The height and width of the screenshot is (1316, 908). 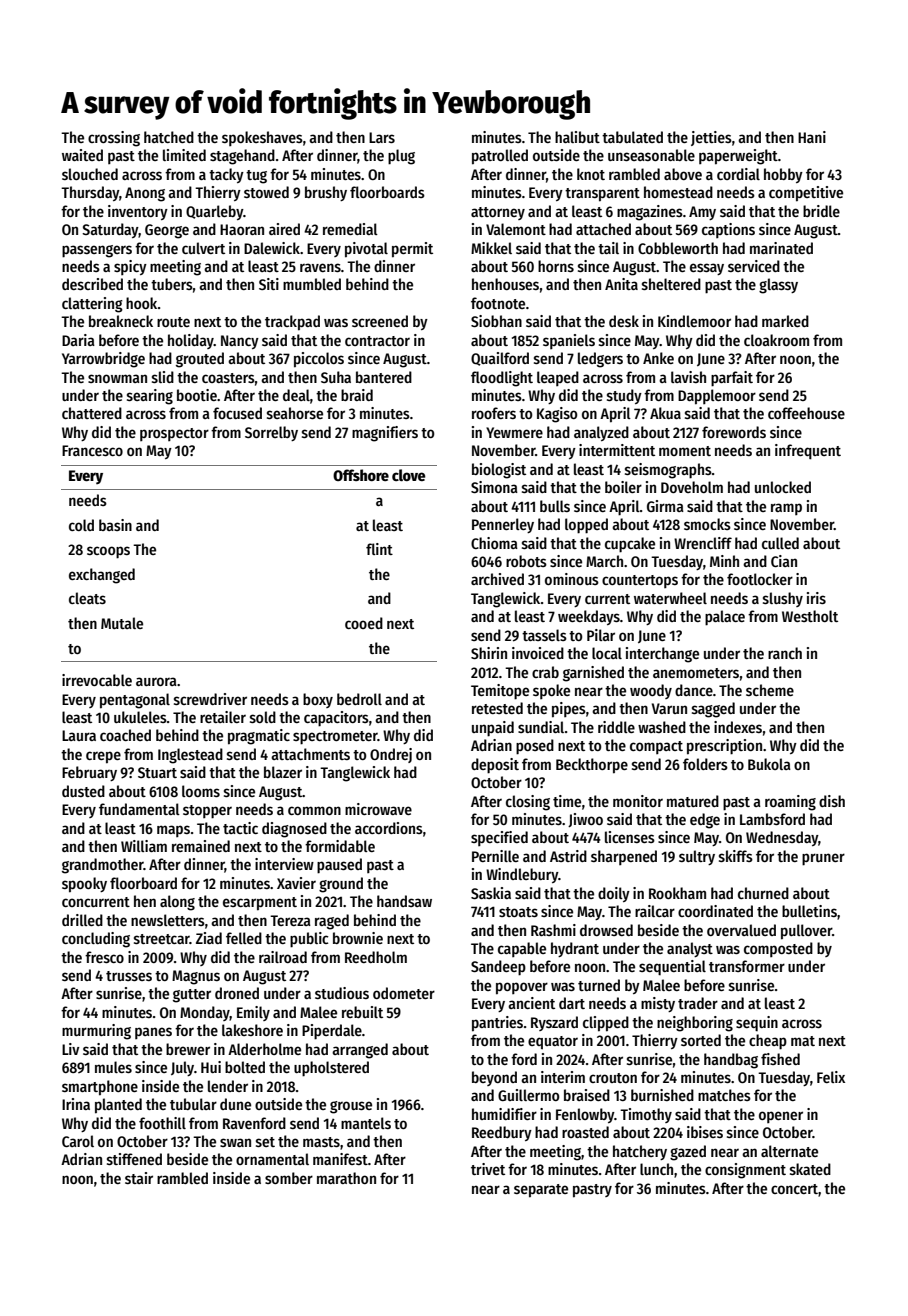 What do you see at coordinates (359, 699) in the screenshot?
I see `bedroll` at bounding box center [359, 699].
